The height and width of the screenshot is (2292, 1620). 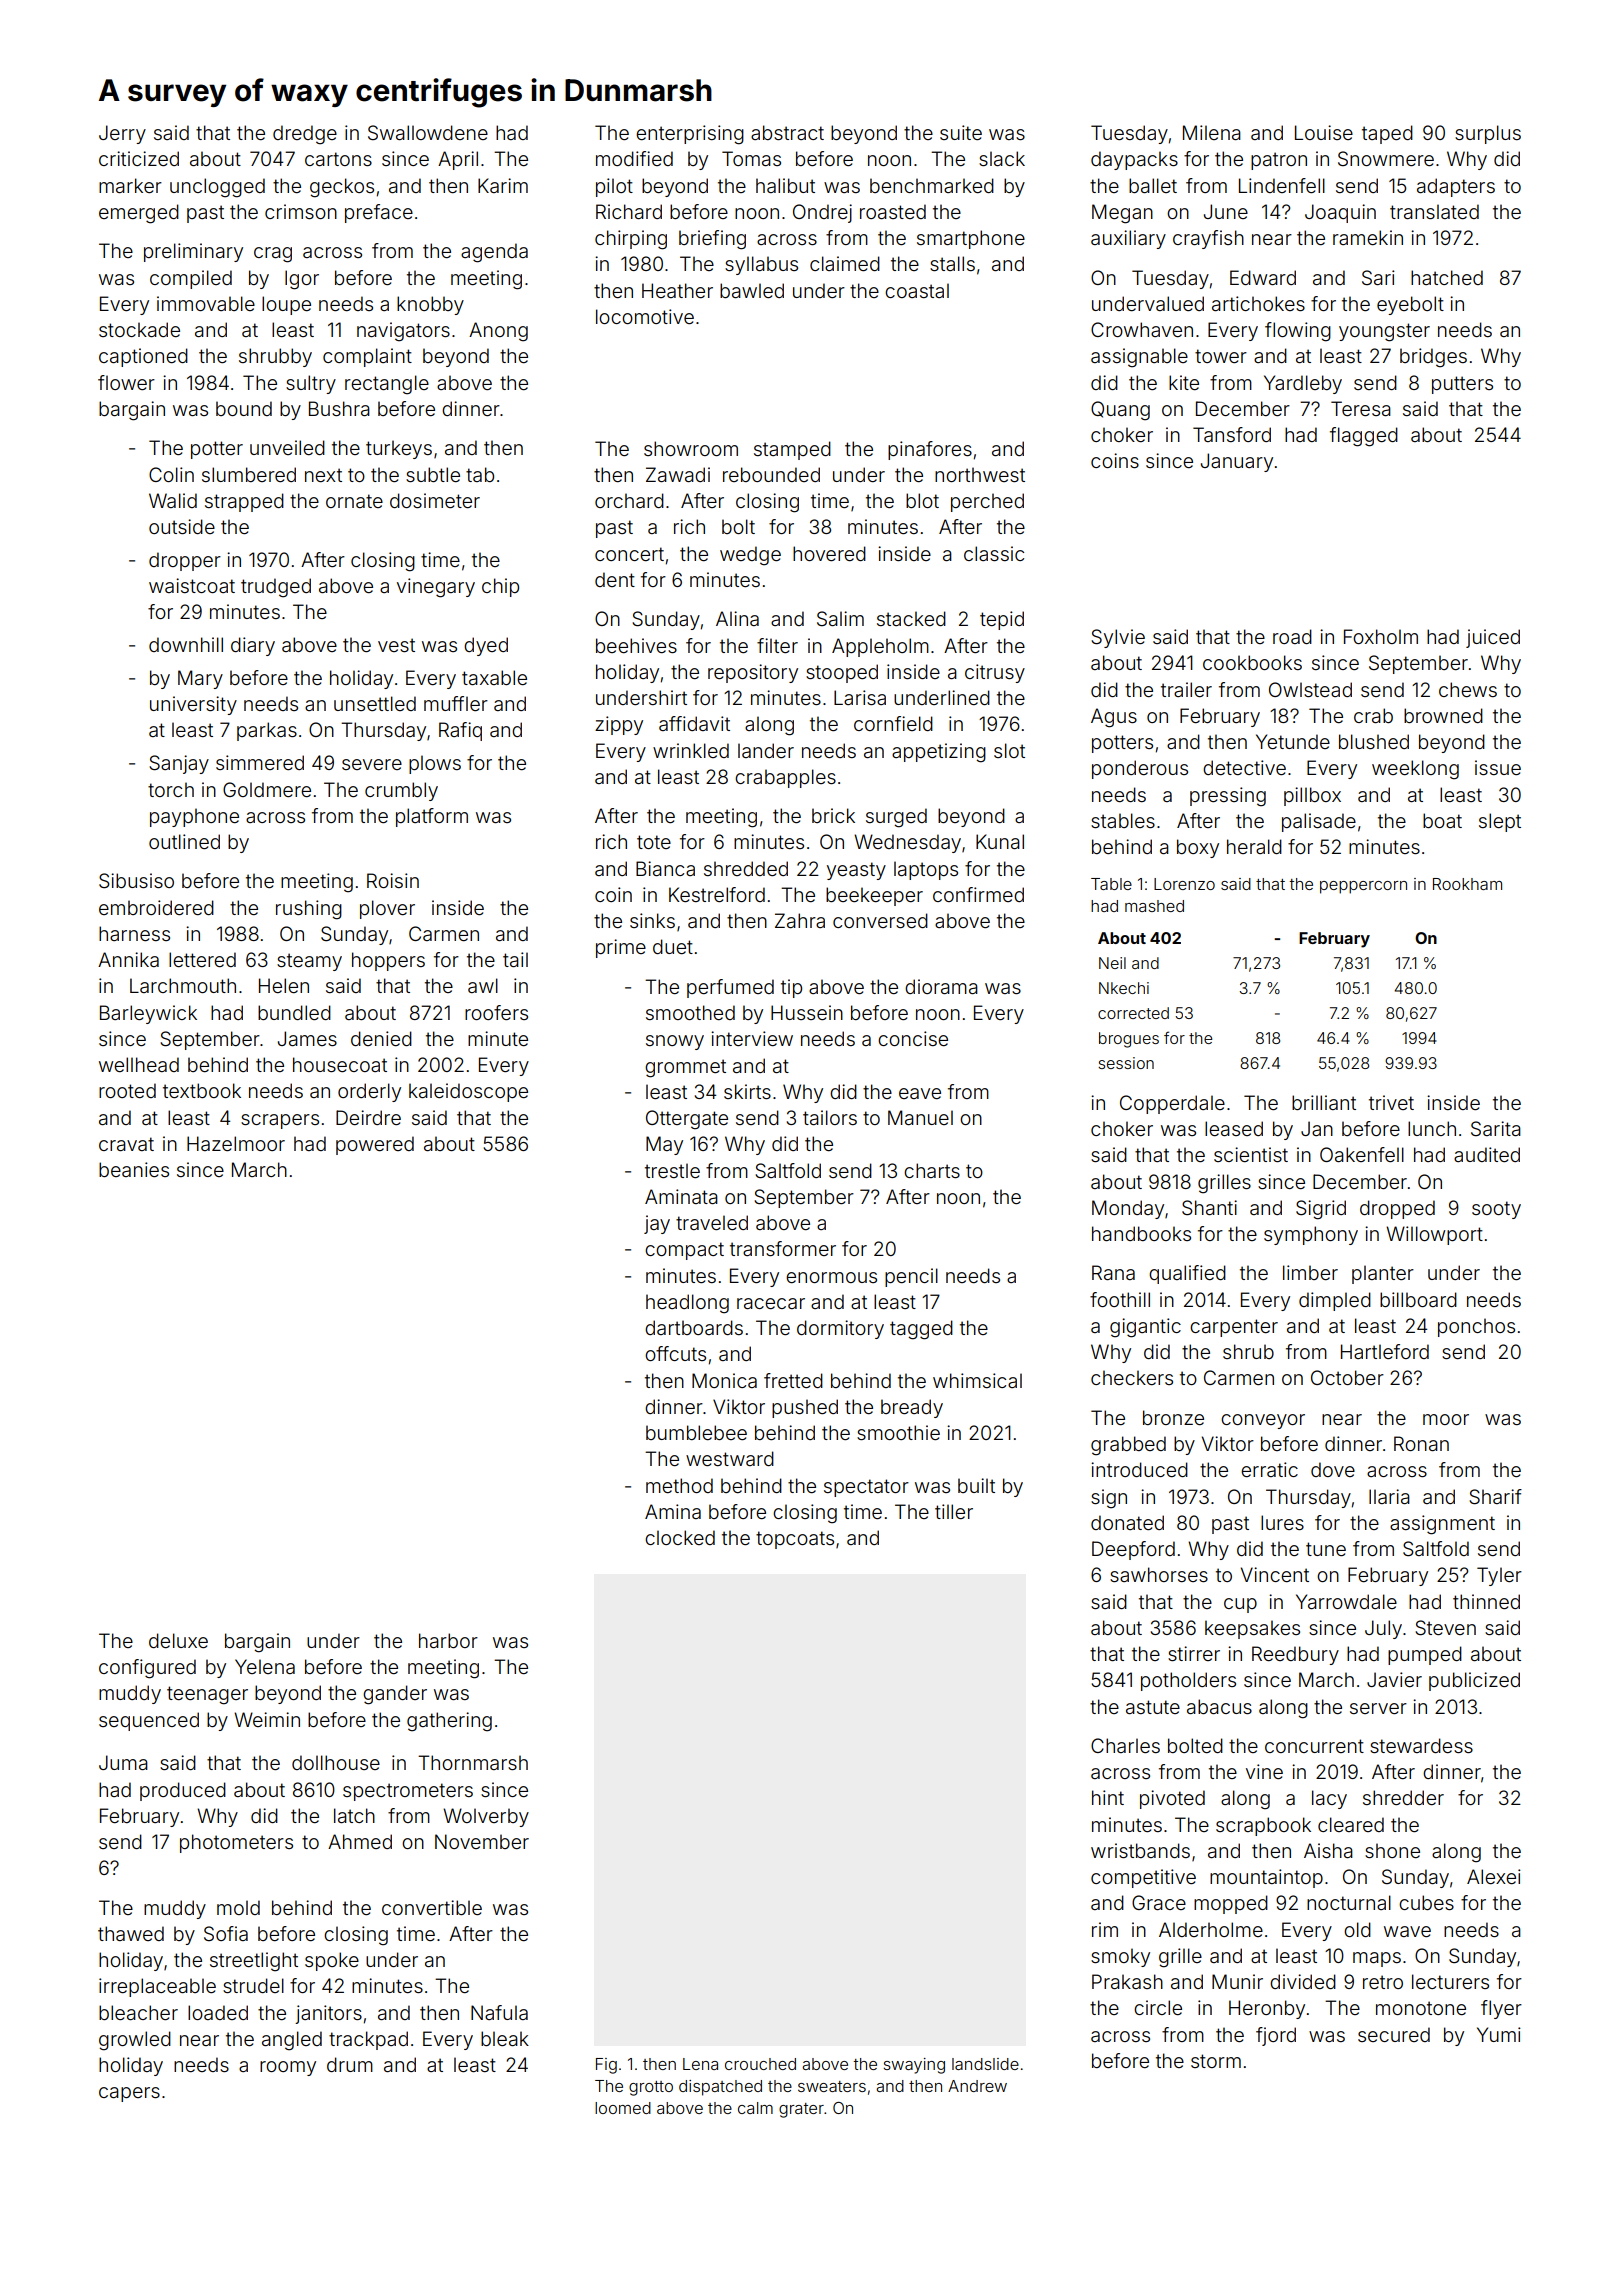 What do you see at coordinates (217, 188) in the screenshot?
I see `unclogged` at bounding box center [217, 188].
